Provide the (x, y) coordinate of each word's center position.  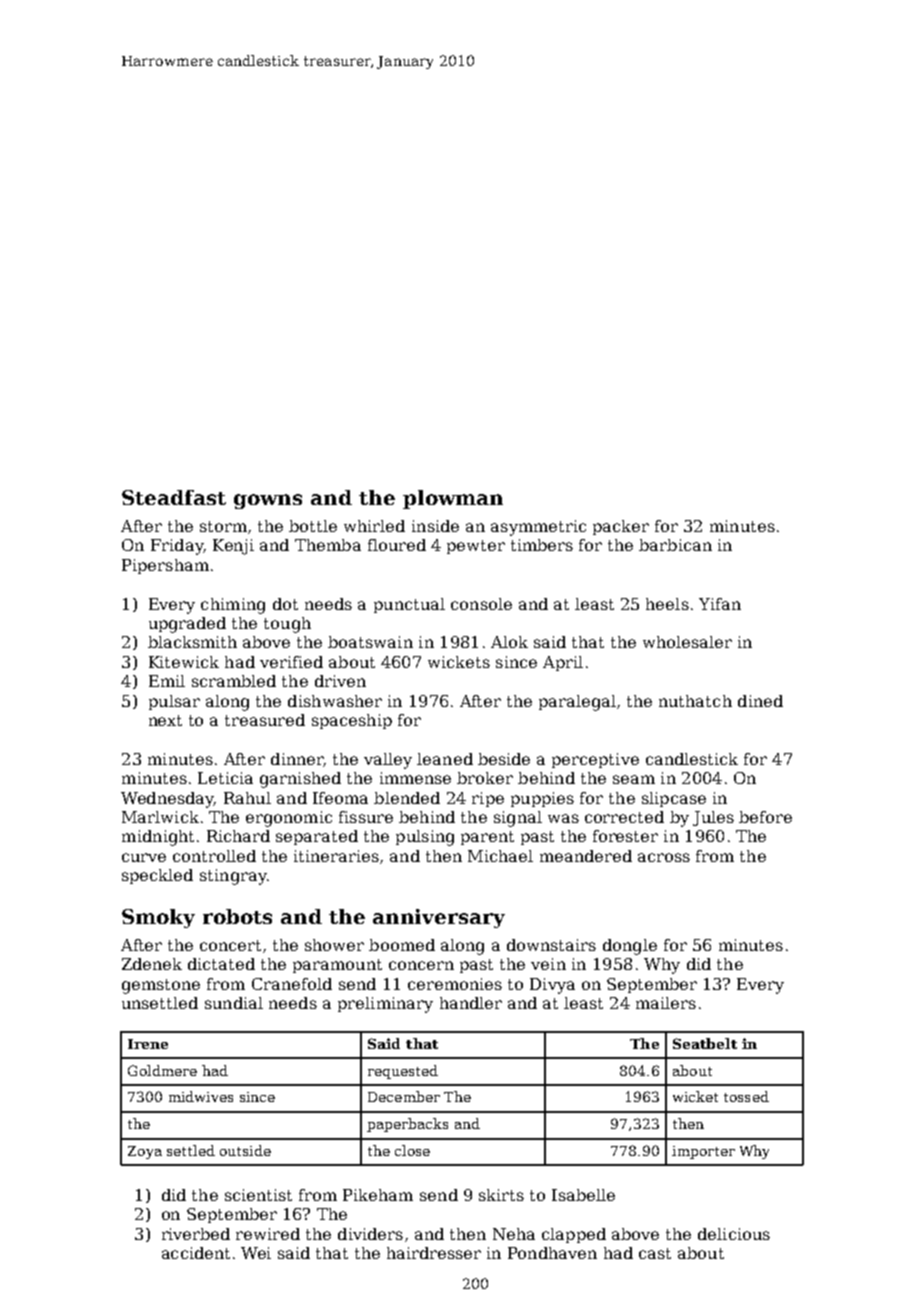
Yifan (720, 604)
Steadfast (174, 497)
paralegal (577, 703)
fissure (366, 817)
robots (237, 916)
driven (340, 681)
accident (196, 1253)
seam (634, 779)
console (481, 604)
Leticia (225, 778)
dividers (370, 1234)
